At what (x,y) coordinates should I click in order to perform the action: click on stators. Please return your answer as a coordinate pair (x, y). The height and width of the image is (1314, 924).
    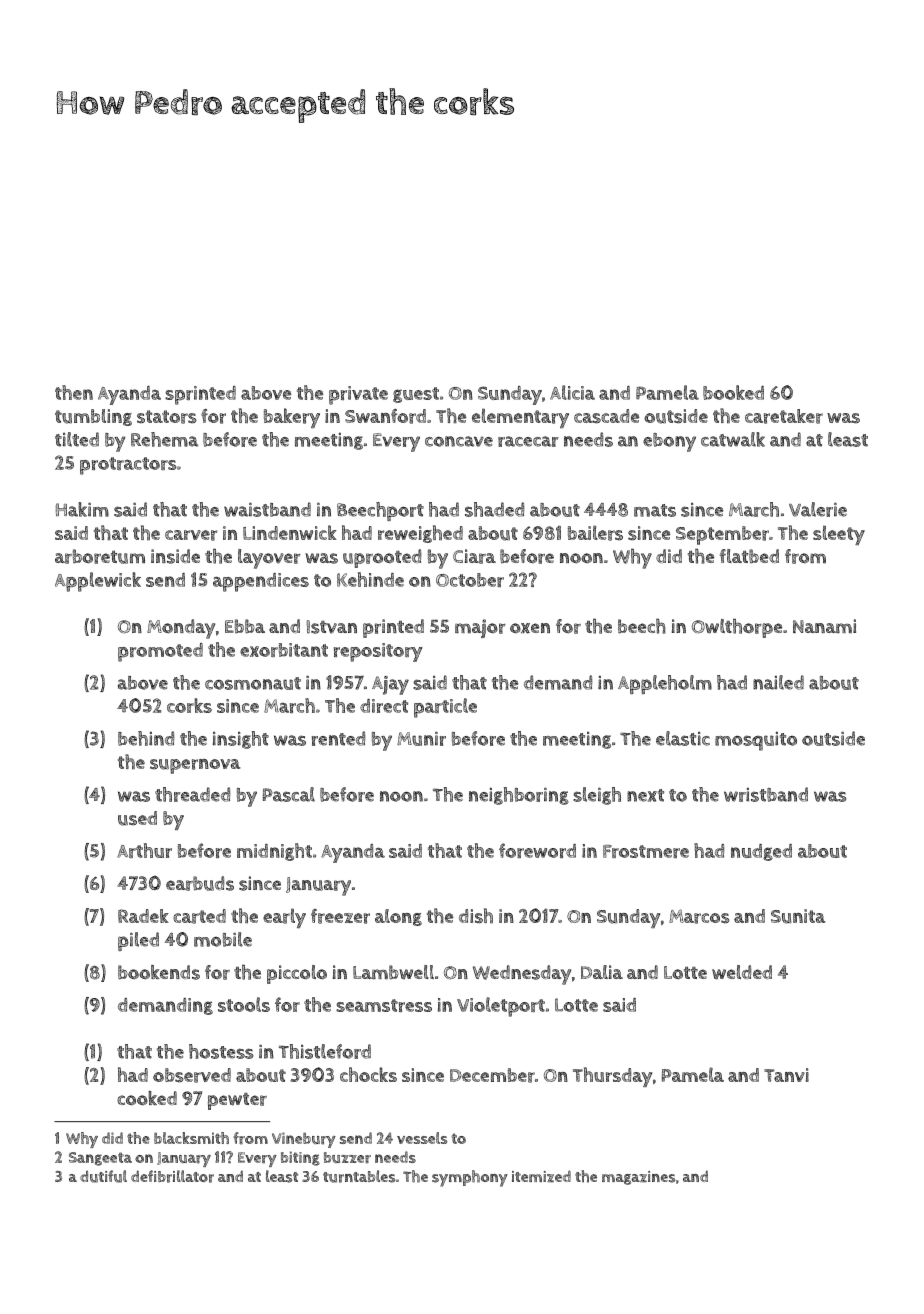
    Looking at the image, I should click on (167, 417).
